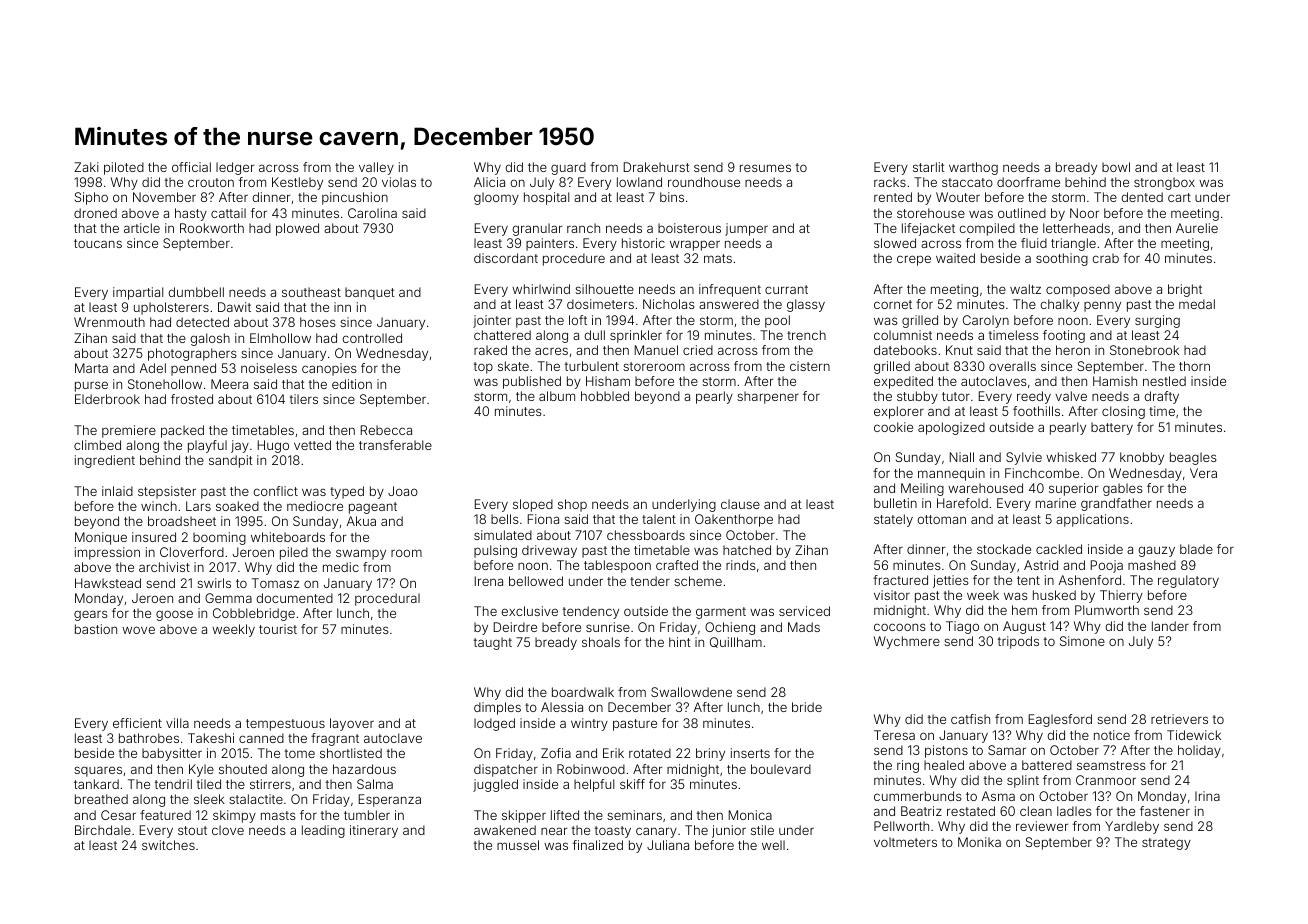  Describe the element at coordinates (1090, 580) in the document. I see `Ashenford` at that location.
